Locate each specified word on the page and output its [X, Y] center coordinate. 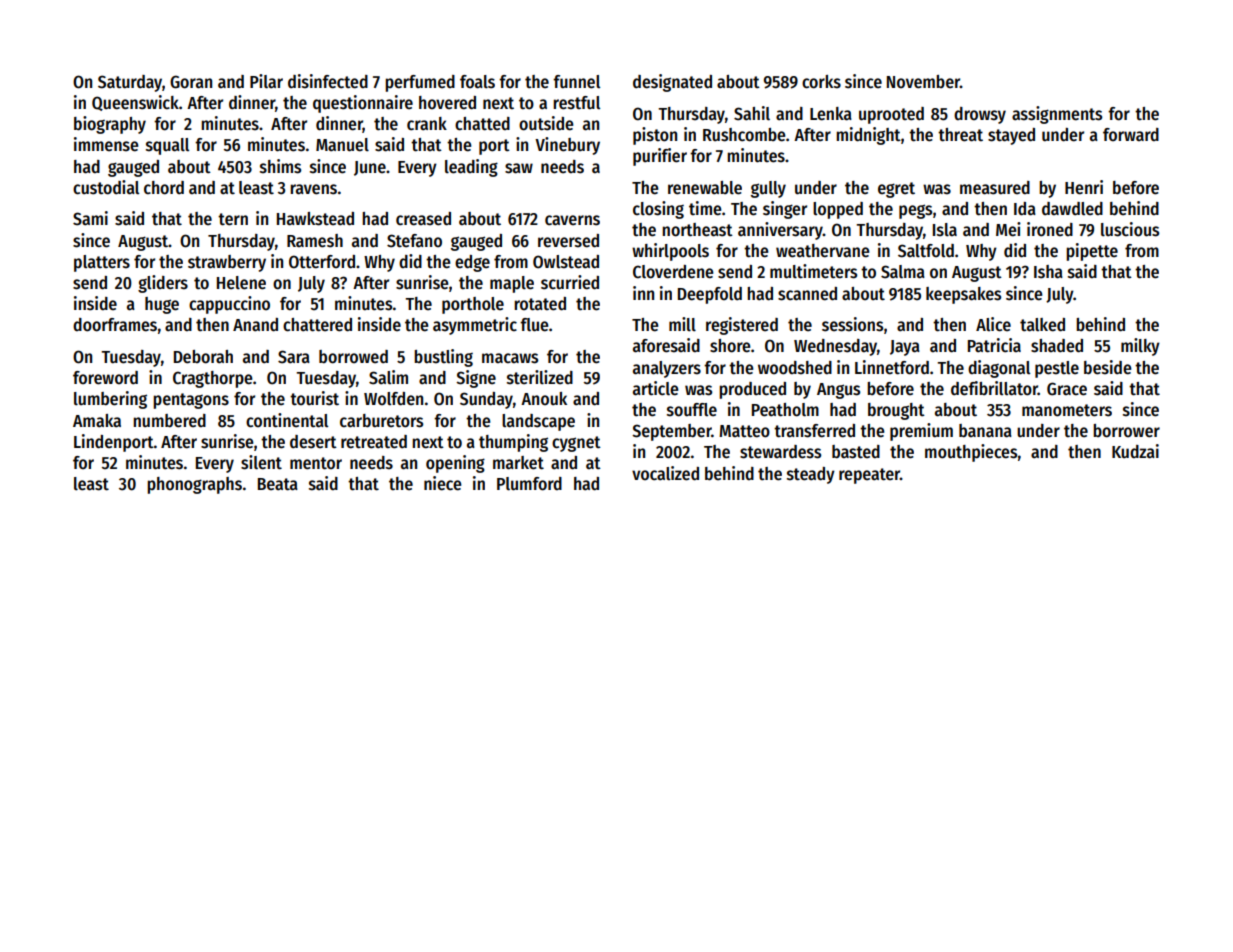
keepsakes [963, 295]
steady [811, 475]
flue [534, 325]
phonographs [194, 485]
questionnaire [363, 104]
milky [1140, 347]
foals [477, 82]
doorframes [115, 325]
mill [682, 324]
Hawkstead [315, 219]
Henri [1084, 187]
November [923, 82]
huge [162, 305]
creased [423, 219]
